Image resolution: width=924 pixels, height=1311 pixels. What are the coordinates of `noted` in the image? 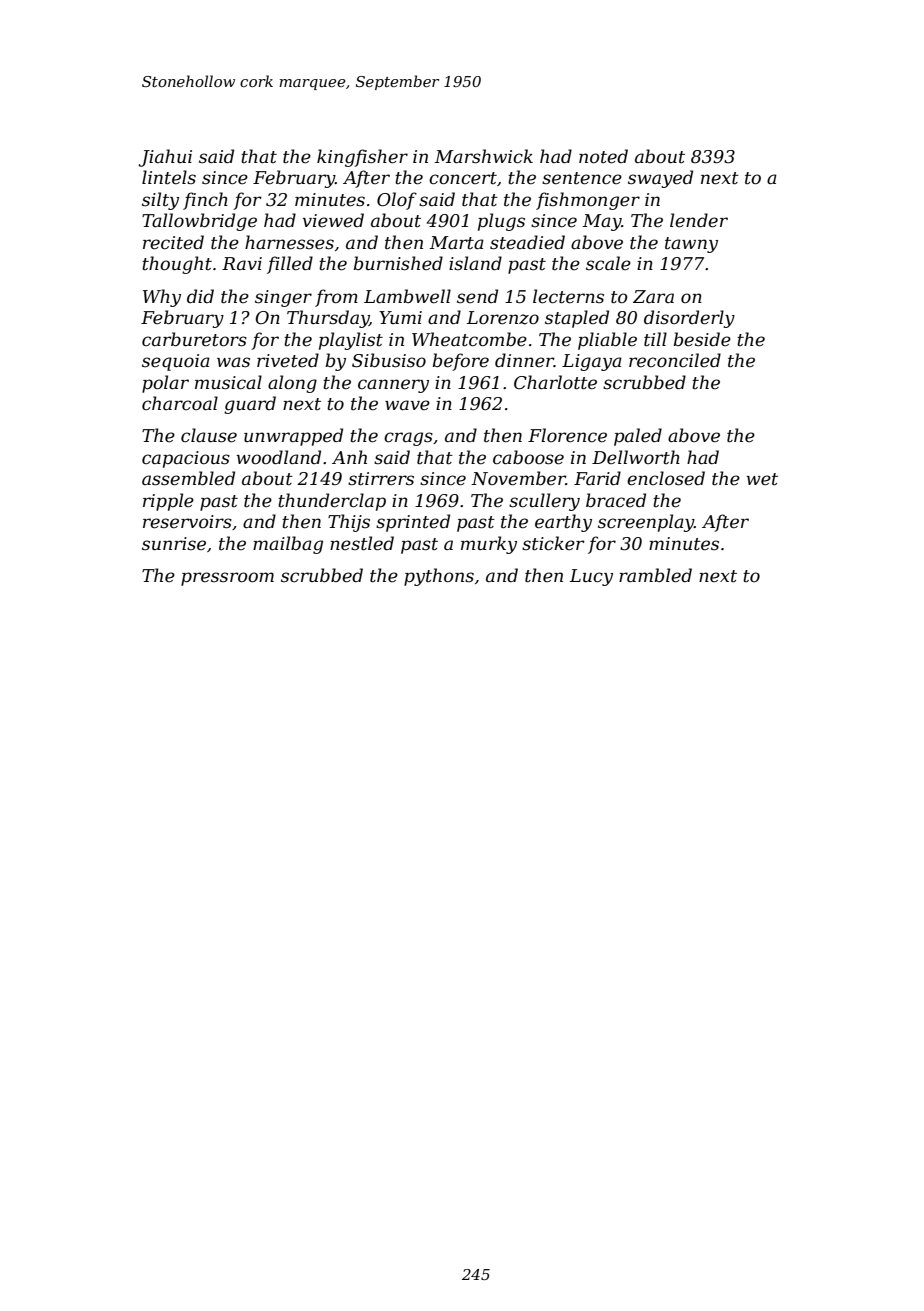 It's located at (603, 156).
